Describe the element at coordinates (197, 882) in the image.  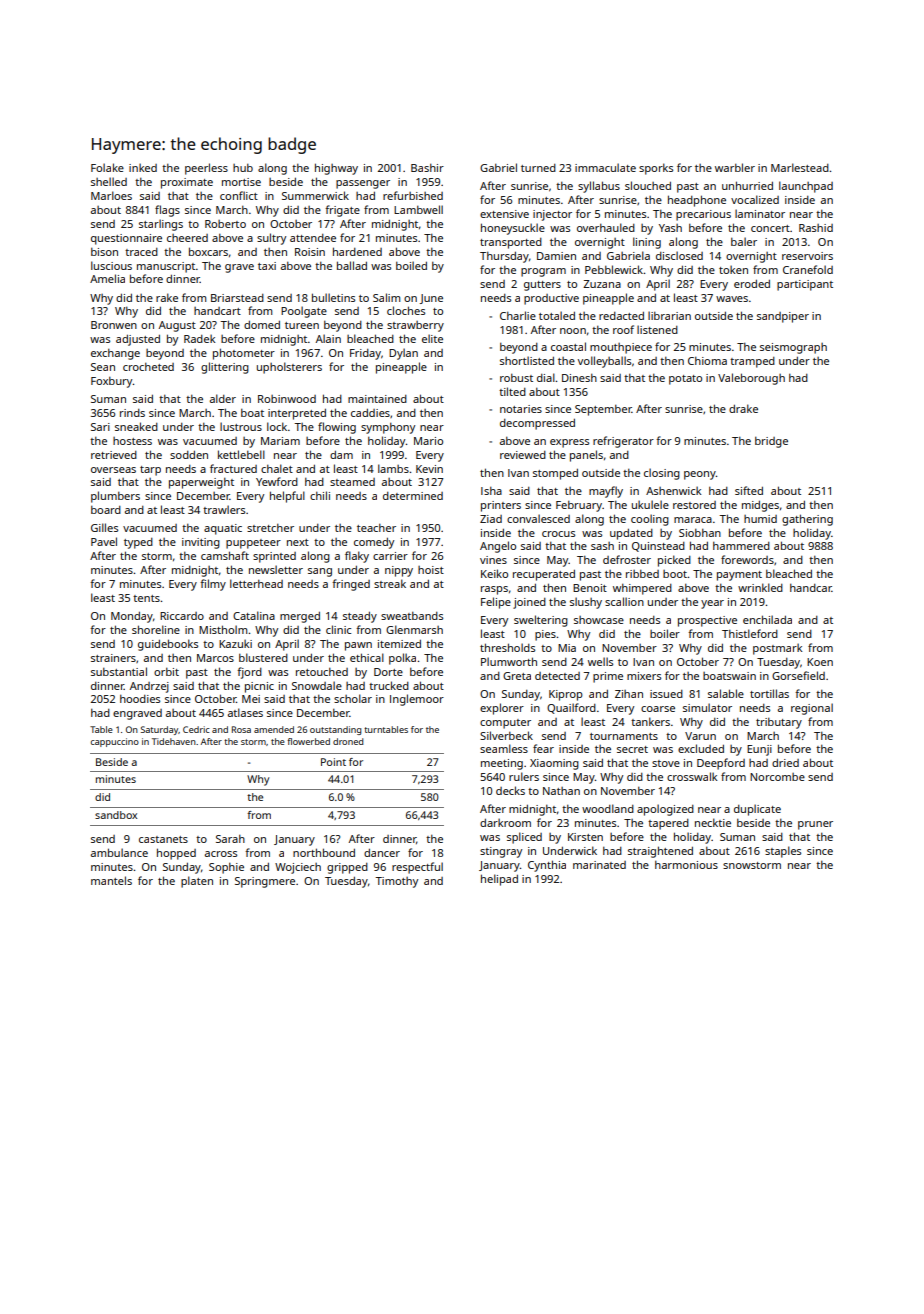
I see `platen` at that location.
